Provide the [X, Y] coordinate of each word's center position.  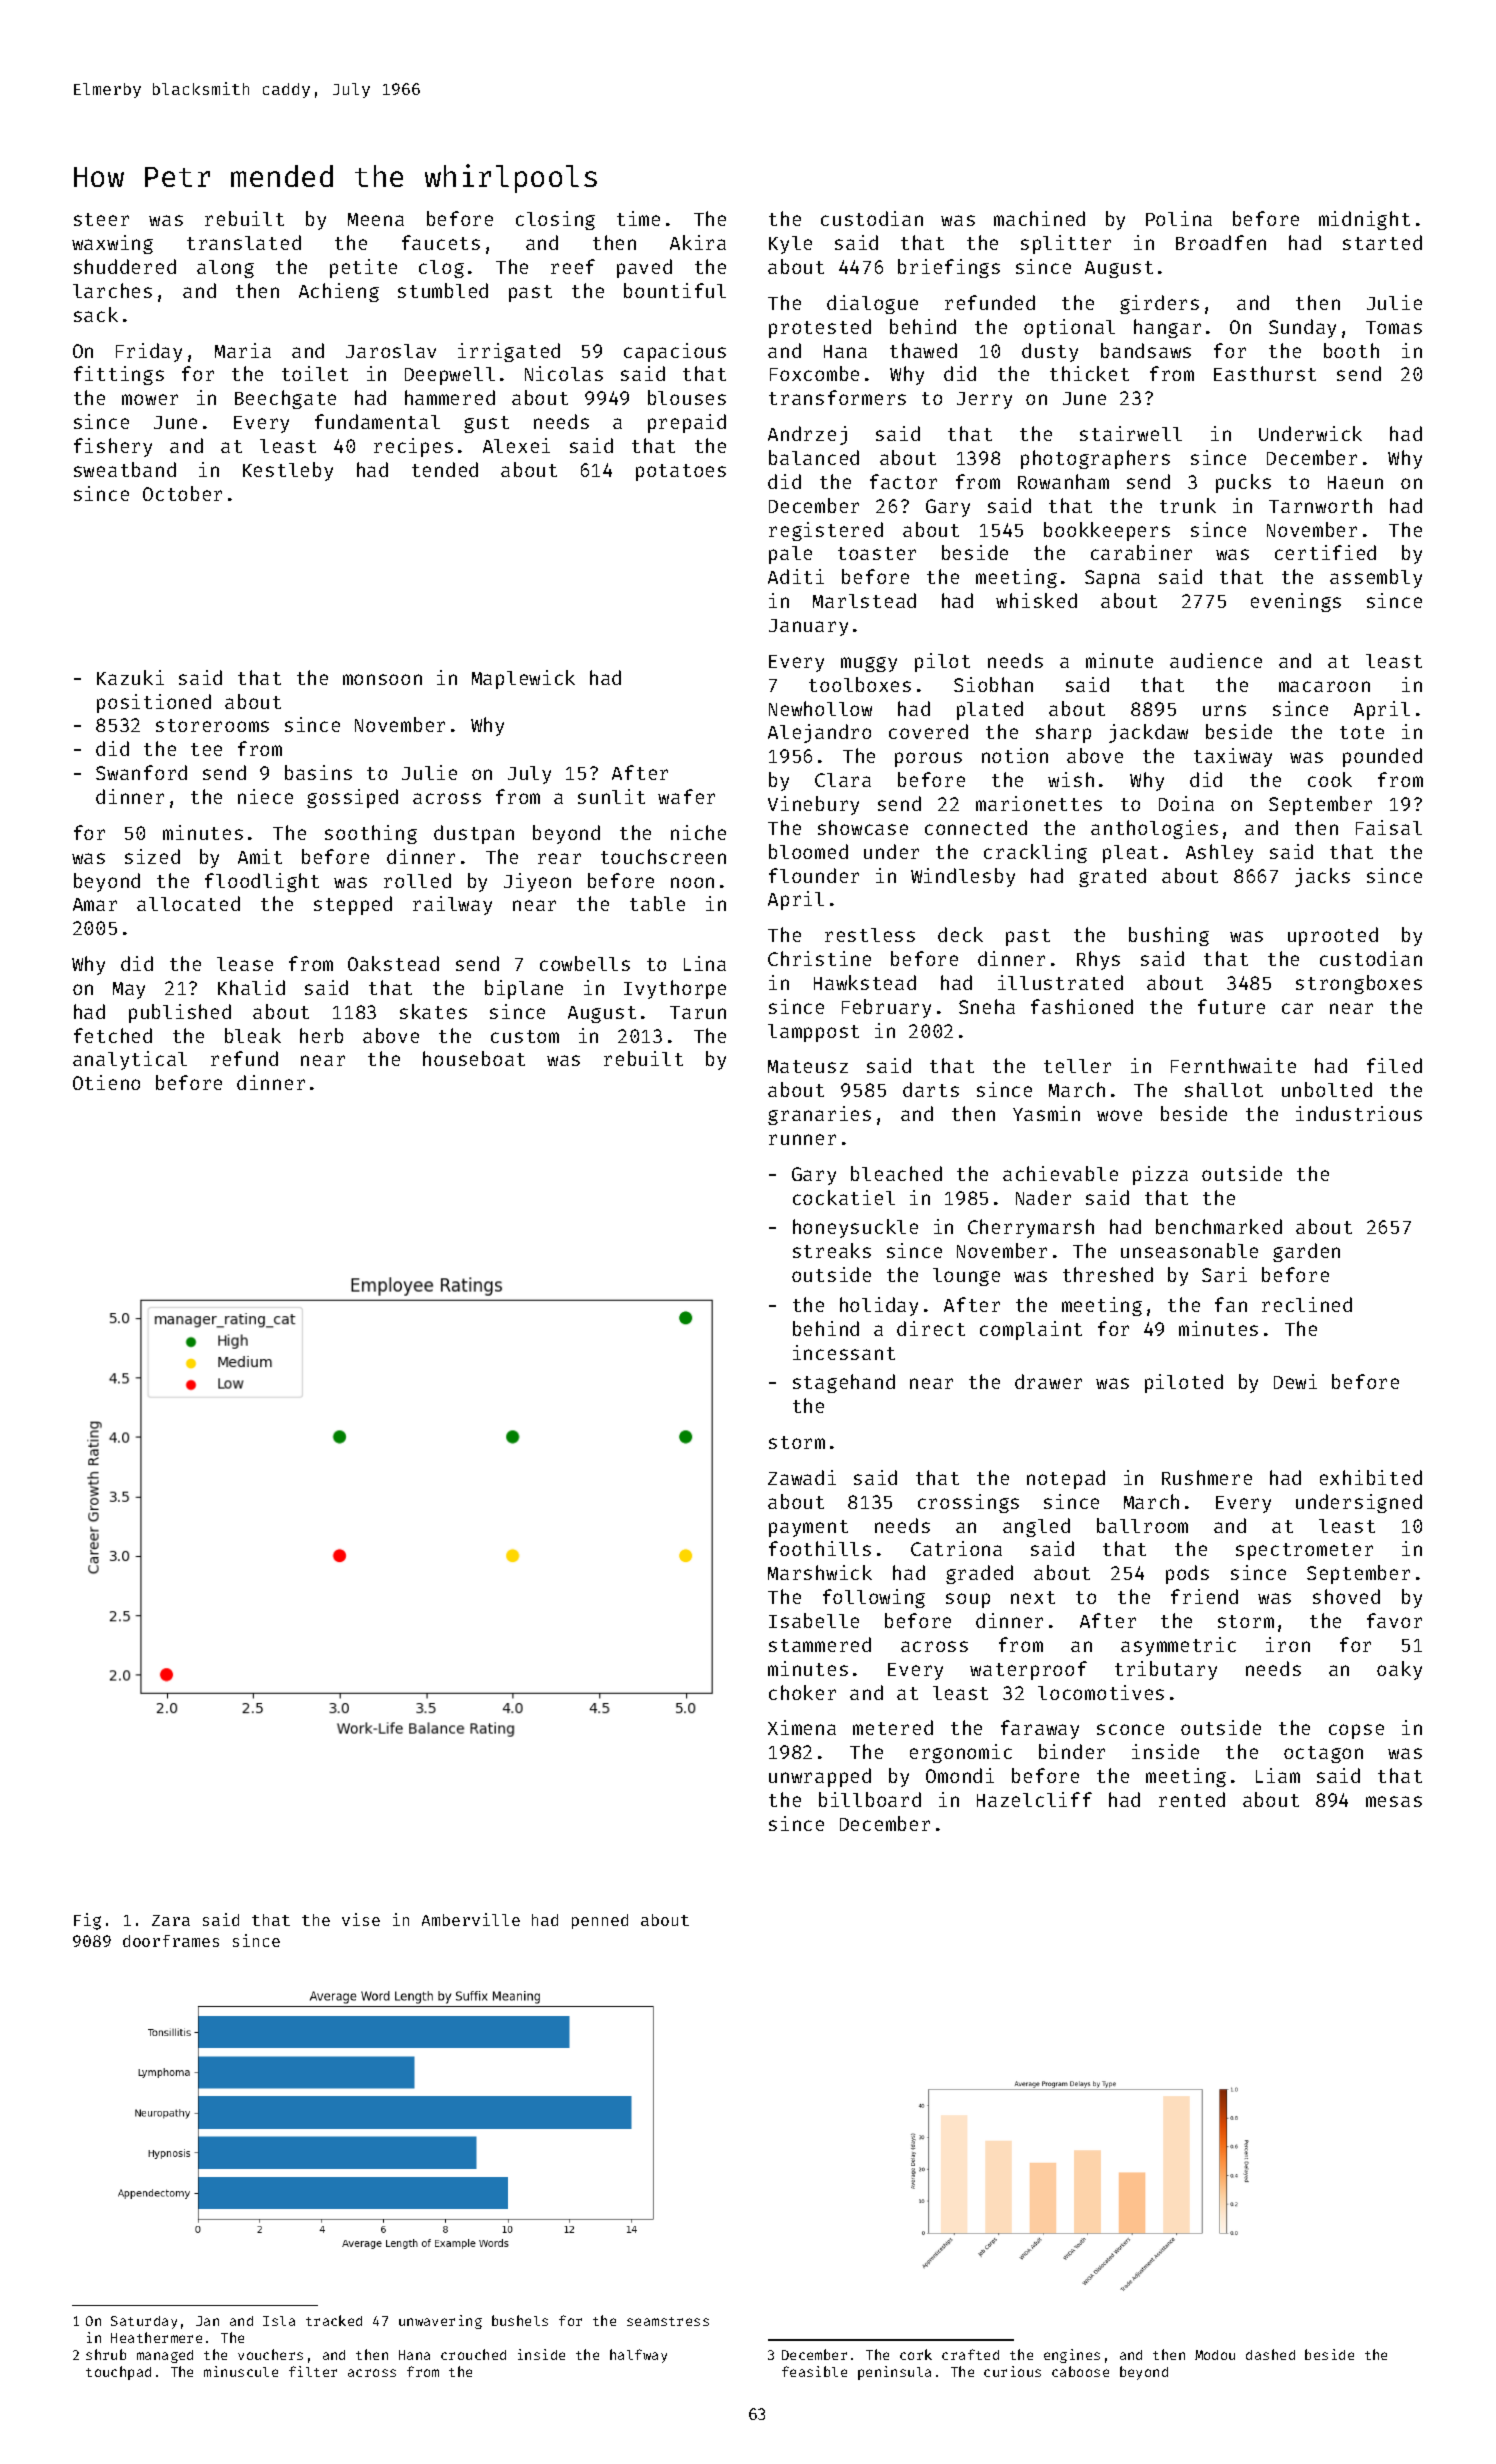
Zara [171, 1920]
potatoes [681, 472]
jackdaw [1148, 733]
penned [600, 1921]
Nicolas [564, 373]
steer [101, 219]
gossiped [352, 798]
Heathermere [156, 2337]
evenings [1296, 602]
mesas [1394, 1801]
